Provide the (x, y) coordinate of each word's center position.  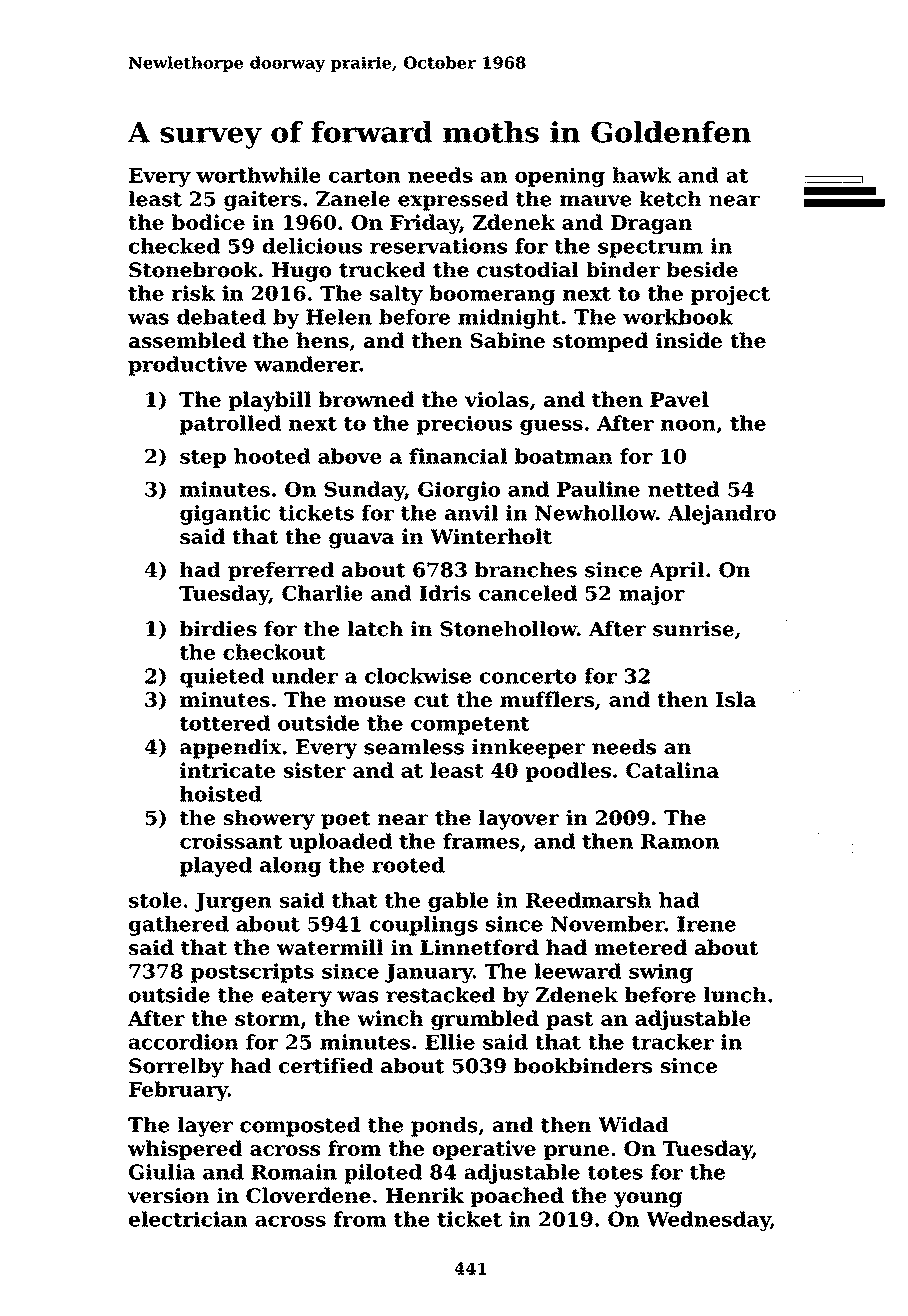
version (168, 1195)
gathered (179, 926)
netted (684, 489)
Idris (445, 593)
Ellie (450, 1042)
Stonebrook (193, 270)
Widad (633, 1125)
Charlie (322, 593)
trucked (382, 270)
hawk (641, 175)
